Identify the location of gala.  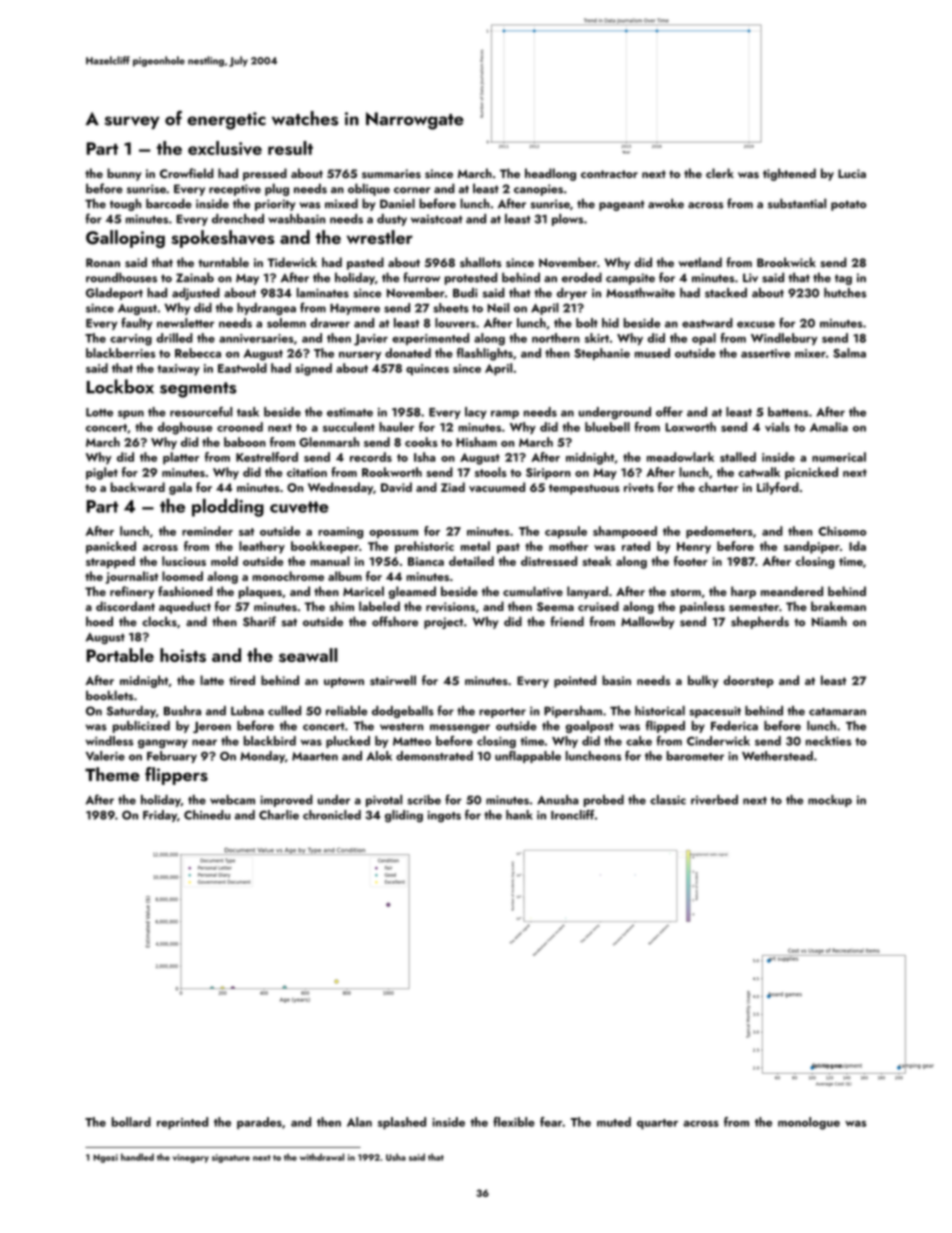
(180, 488).
